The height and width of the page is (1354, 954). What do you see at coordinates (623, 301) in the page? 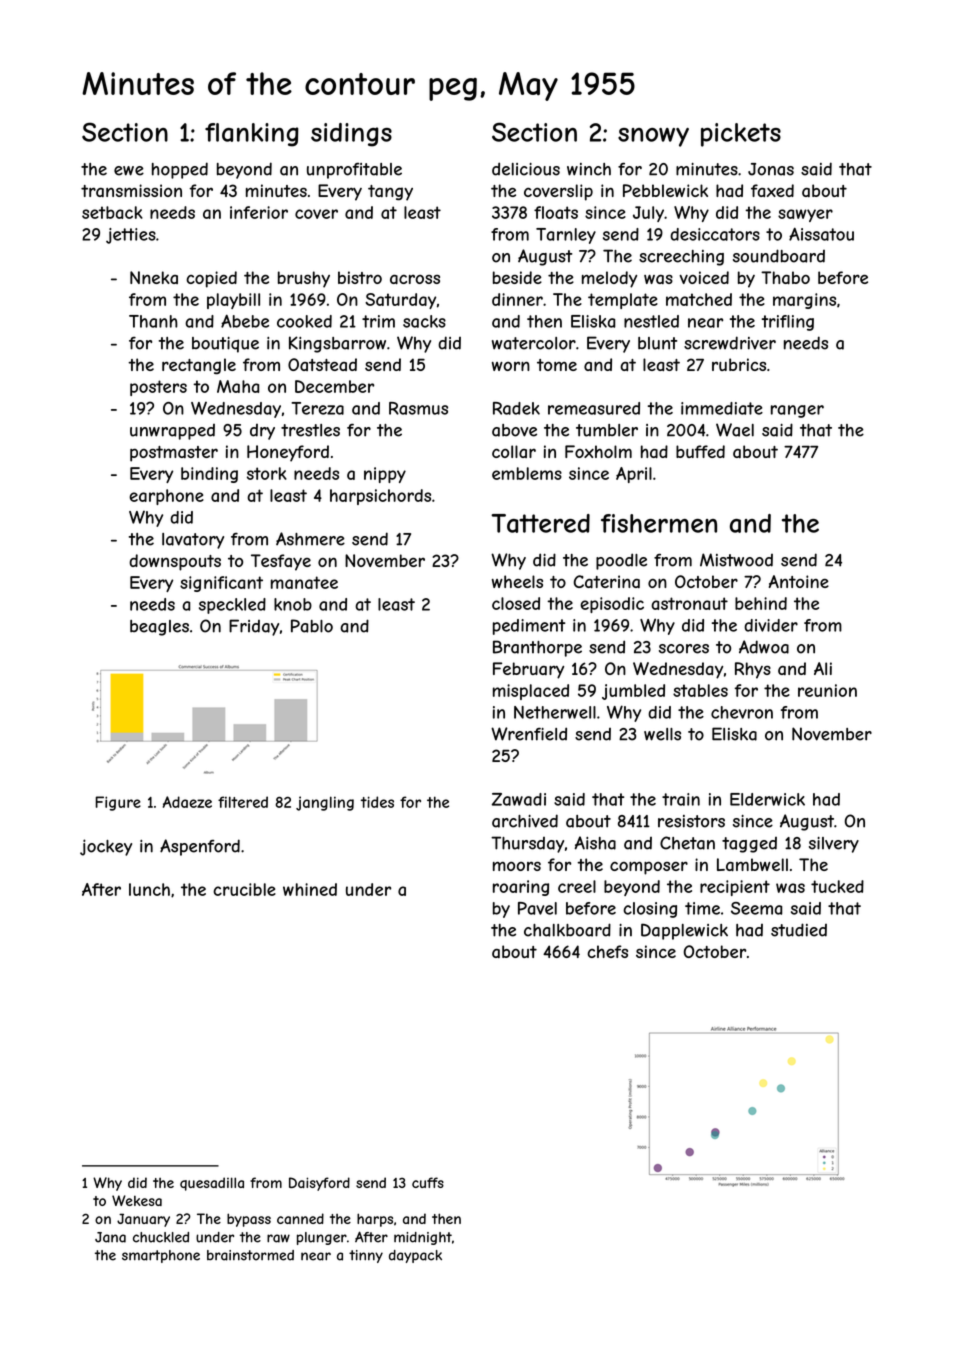
I see `template` at bounding box center [623, 301].
